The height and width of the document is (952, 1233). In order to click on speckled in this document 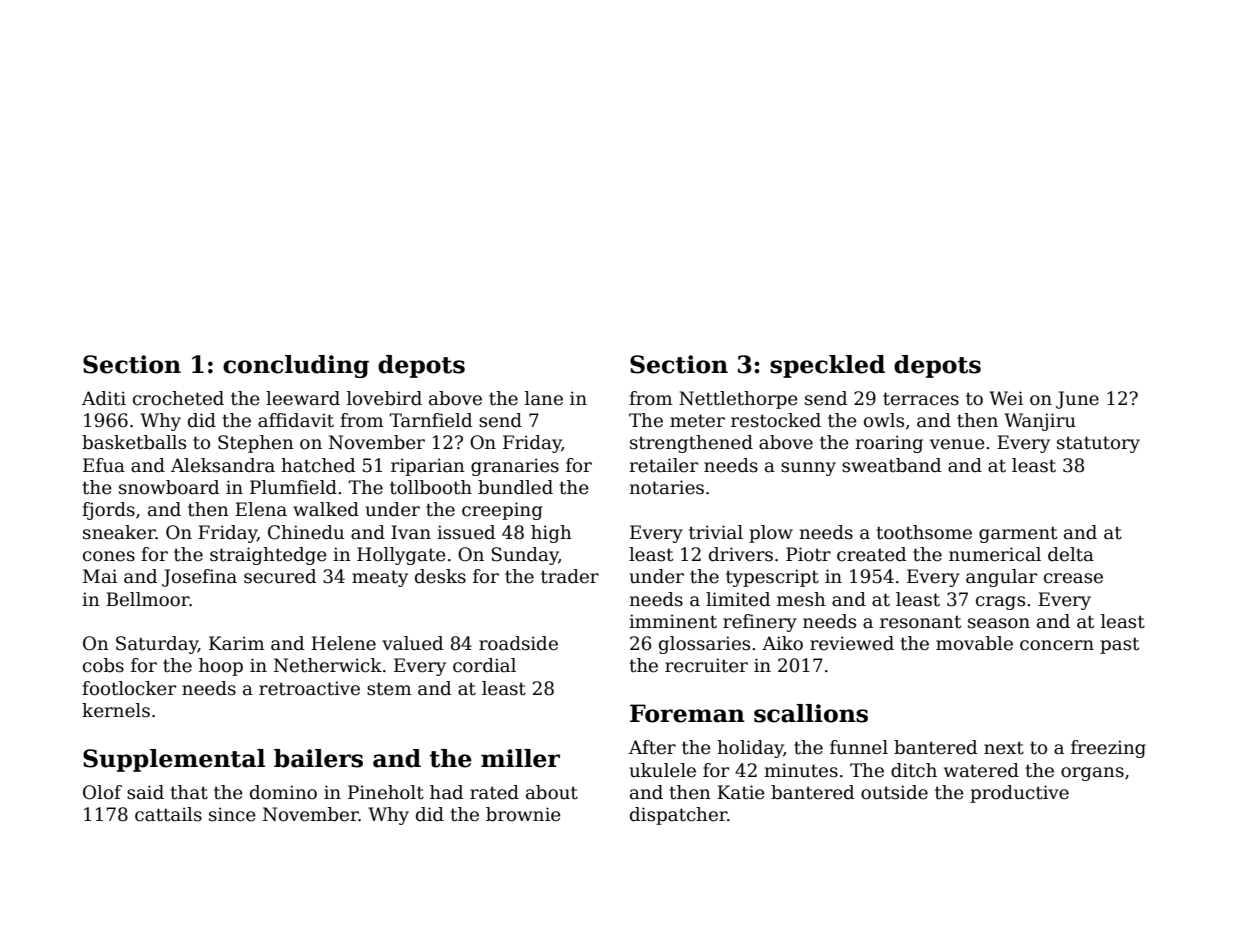, I will do `click(827, 366)`.
